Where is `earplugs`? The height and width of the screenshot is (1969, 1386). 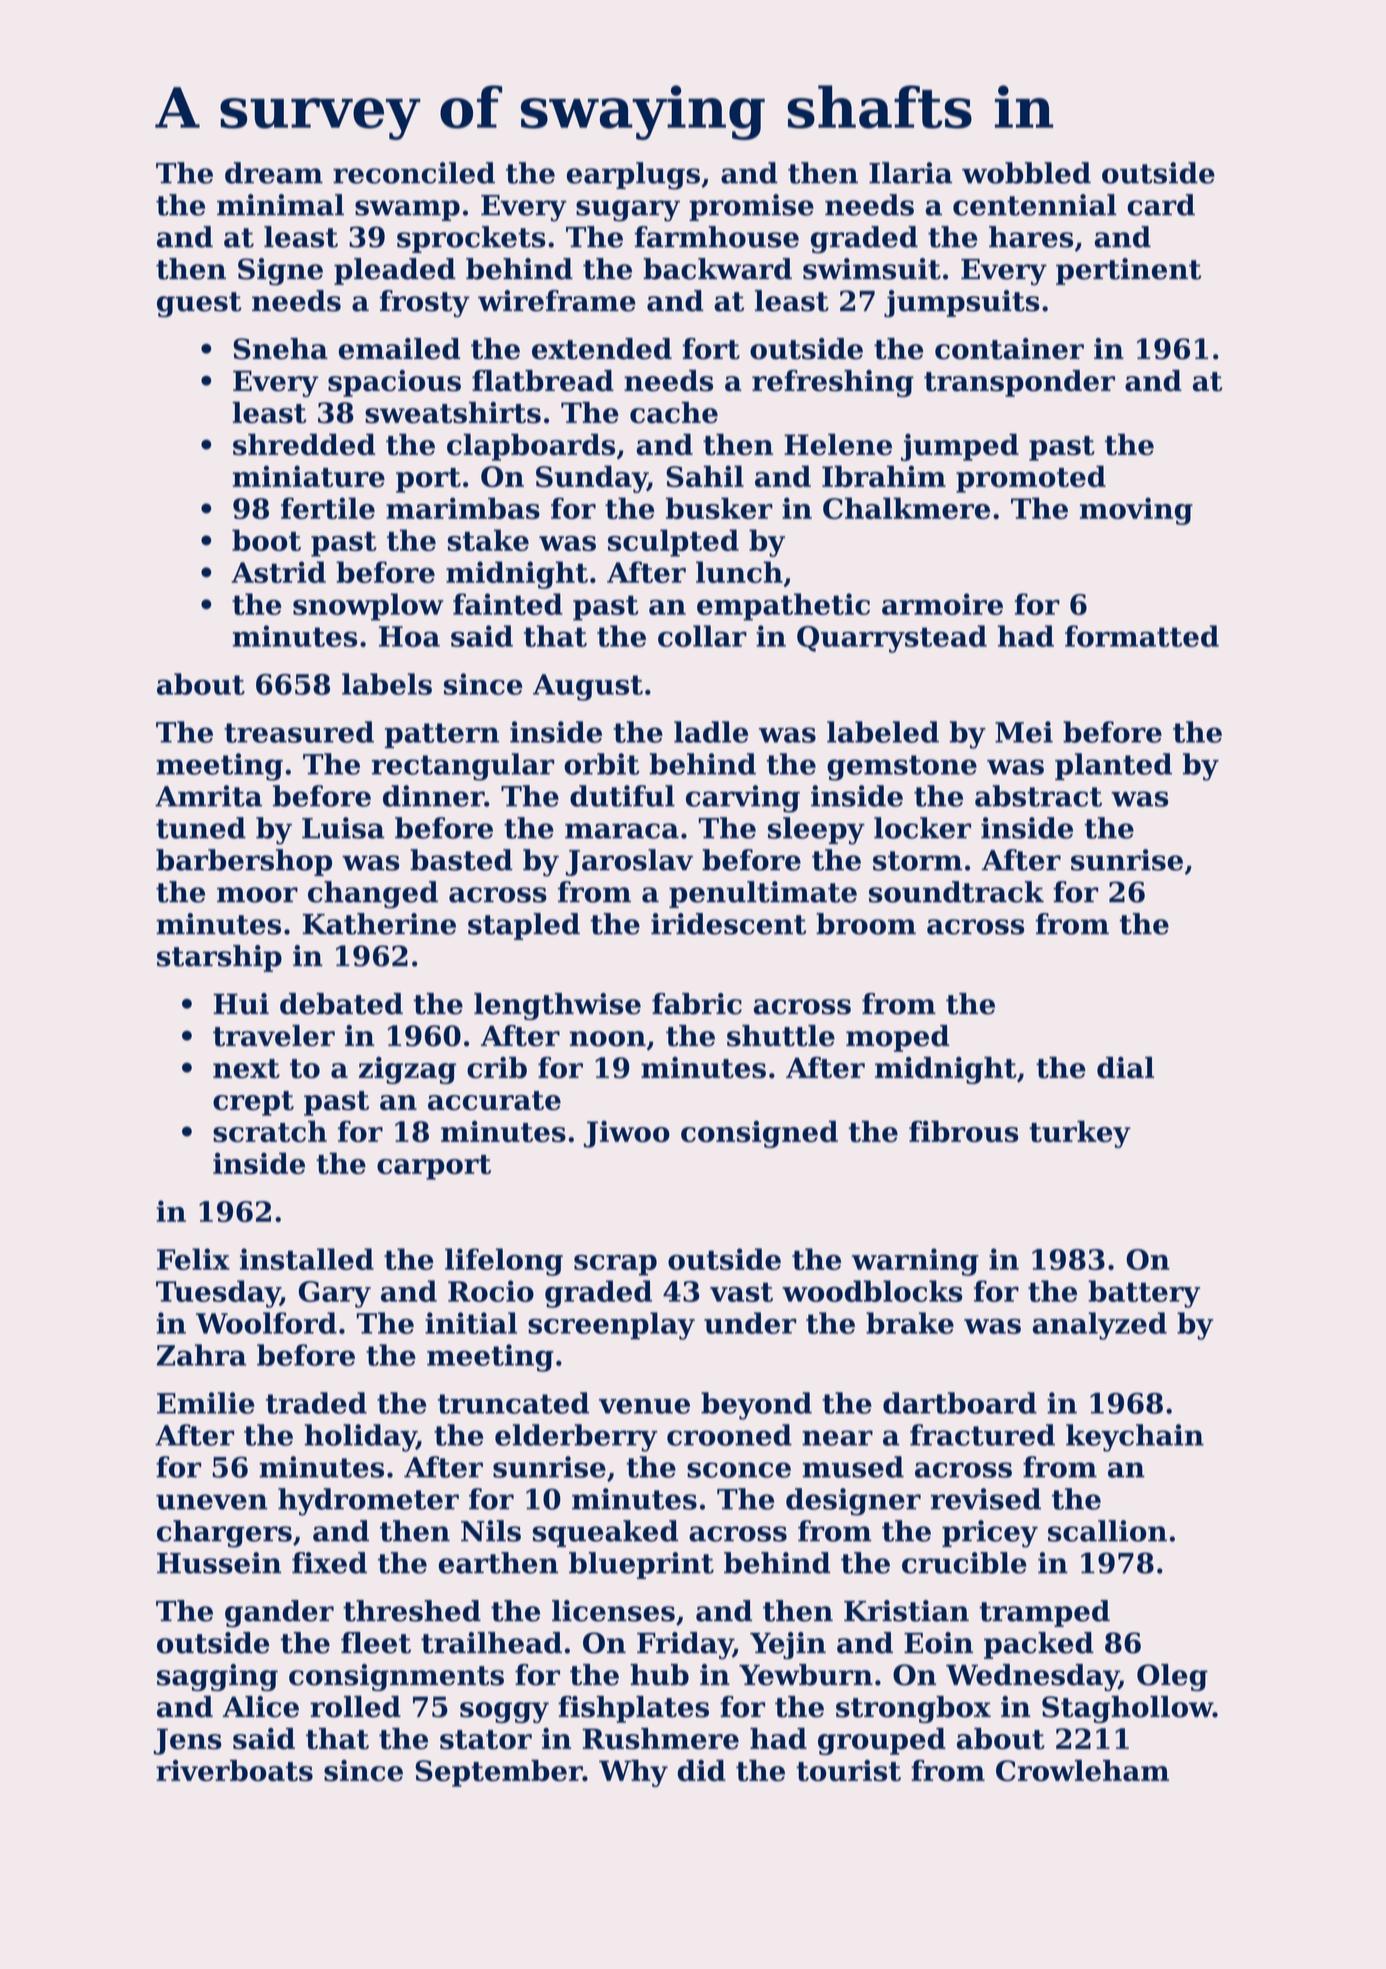
earplugs is located at coordinates (633, 176).
